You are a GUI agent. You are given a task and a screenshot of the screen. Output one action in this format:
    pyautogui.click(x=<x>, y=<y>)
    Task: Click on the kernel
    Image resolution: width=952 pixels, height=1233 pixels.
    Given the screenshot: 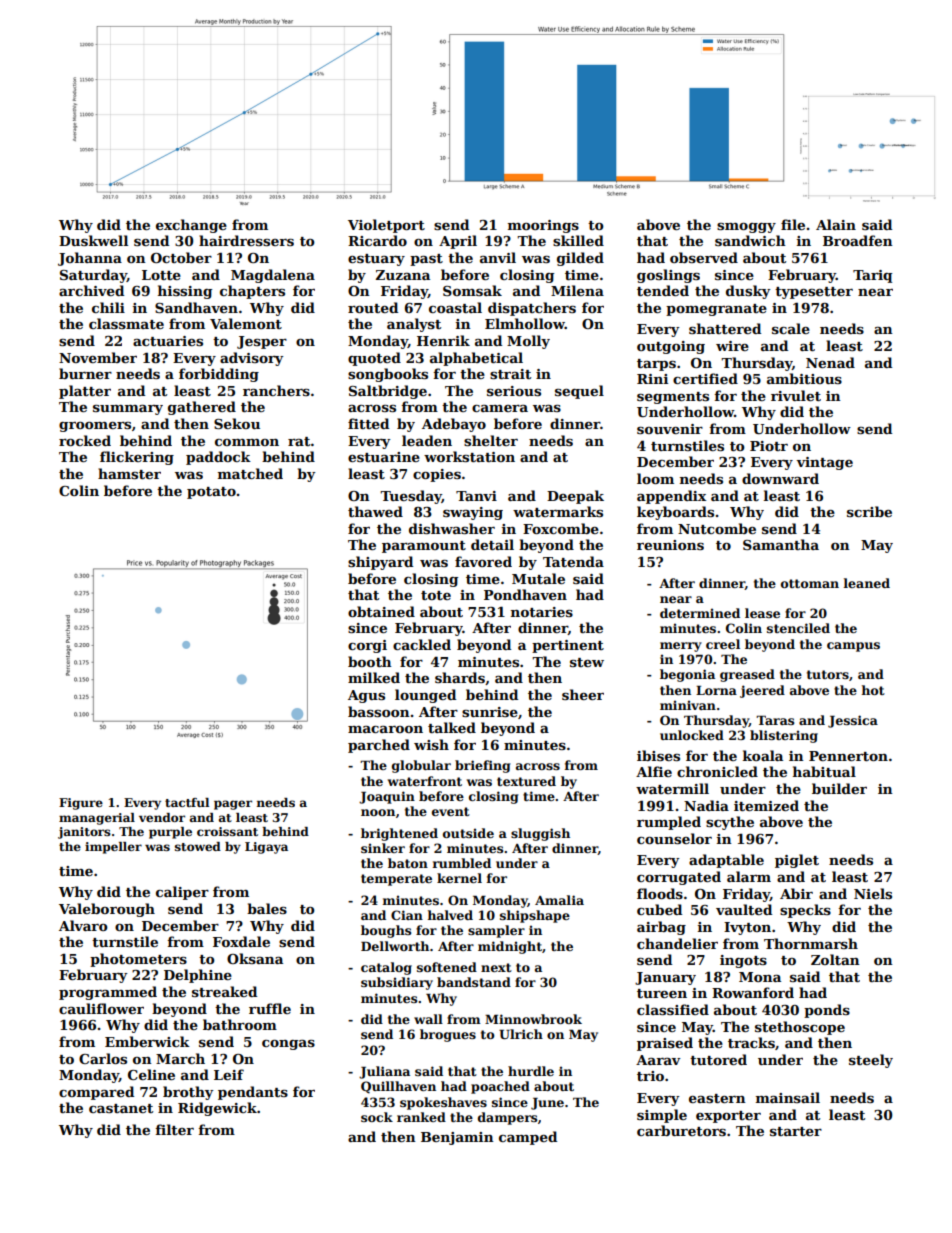 What is the action you would take?
    pyautogui.click(x=459, y=878)
